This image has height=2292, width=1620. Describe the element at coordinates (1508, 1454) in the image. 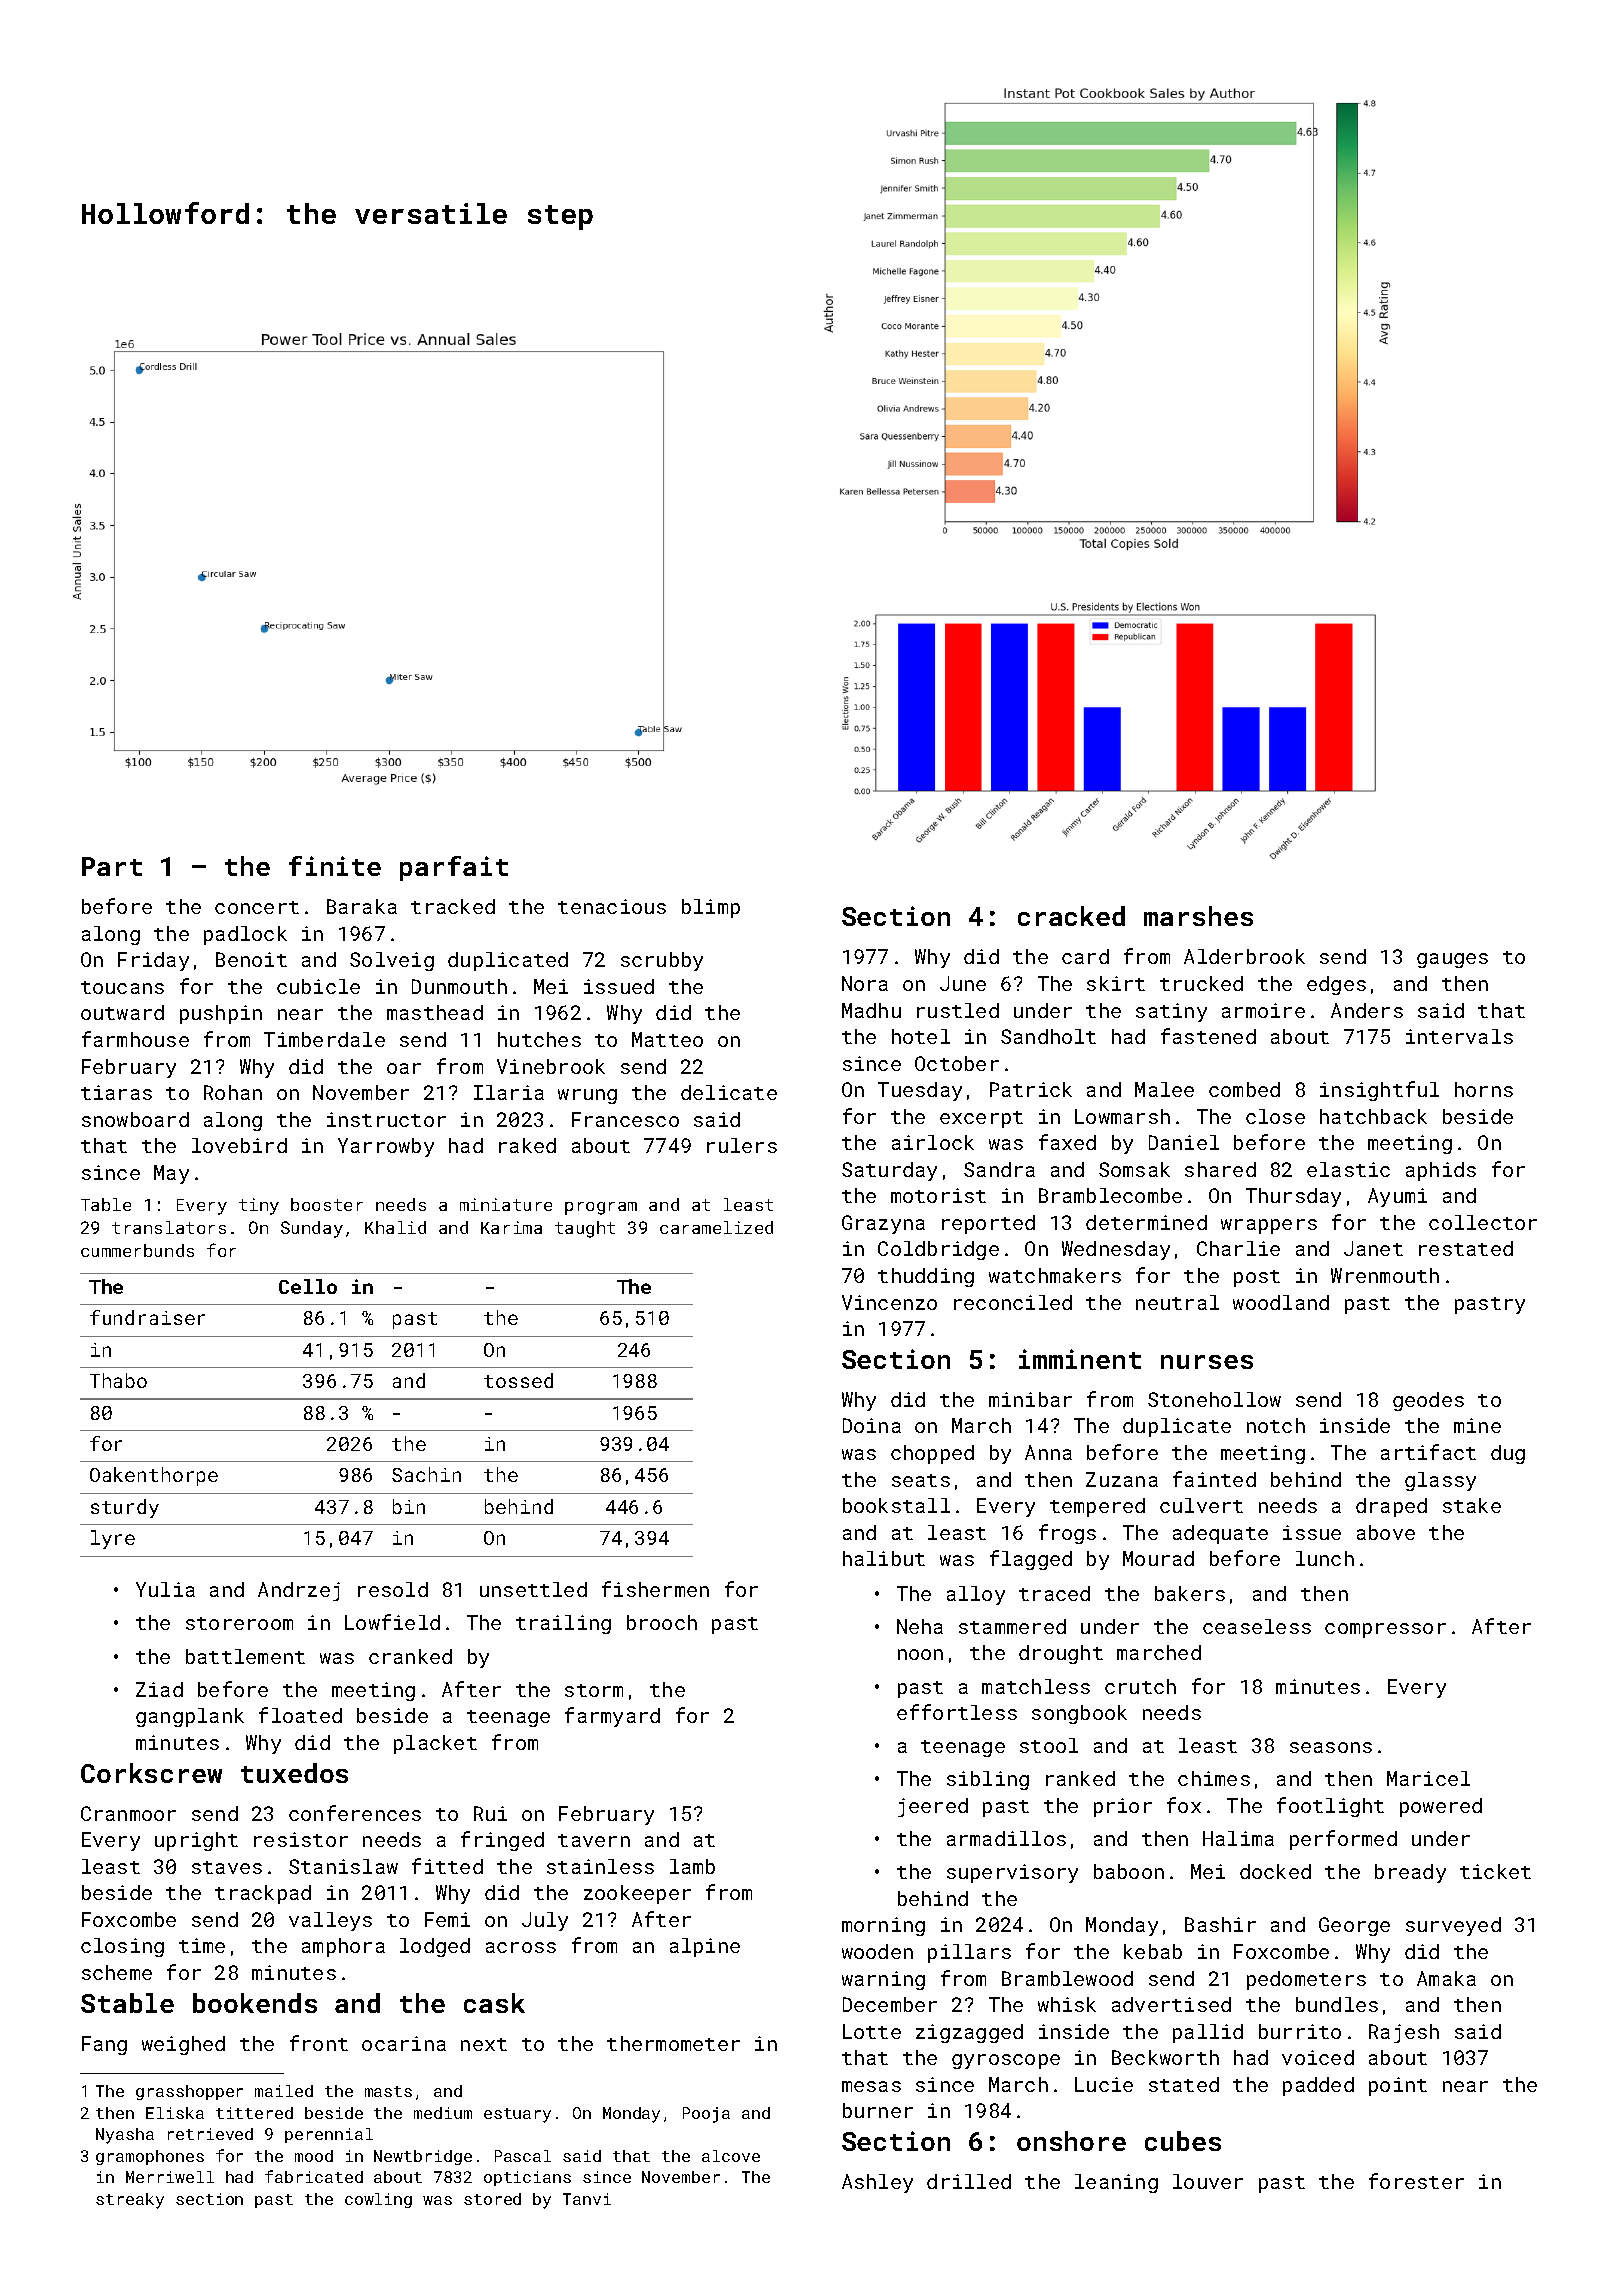

I see `dug` at that location.
